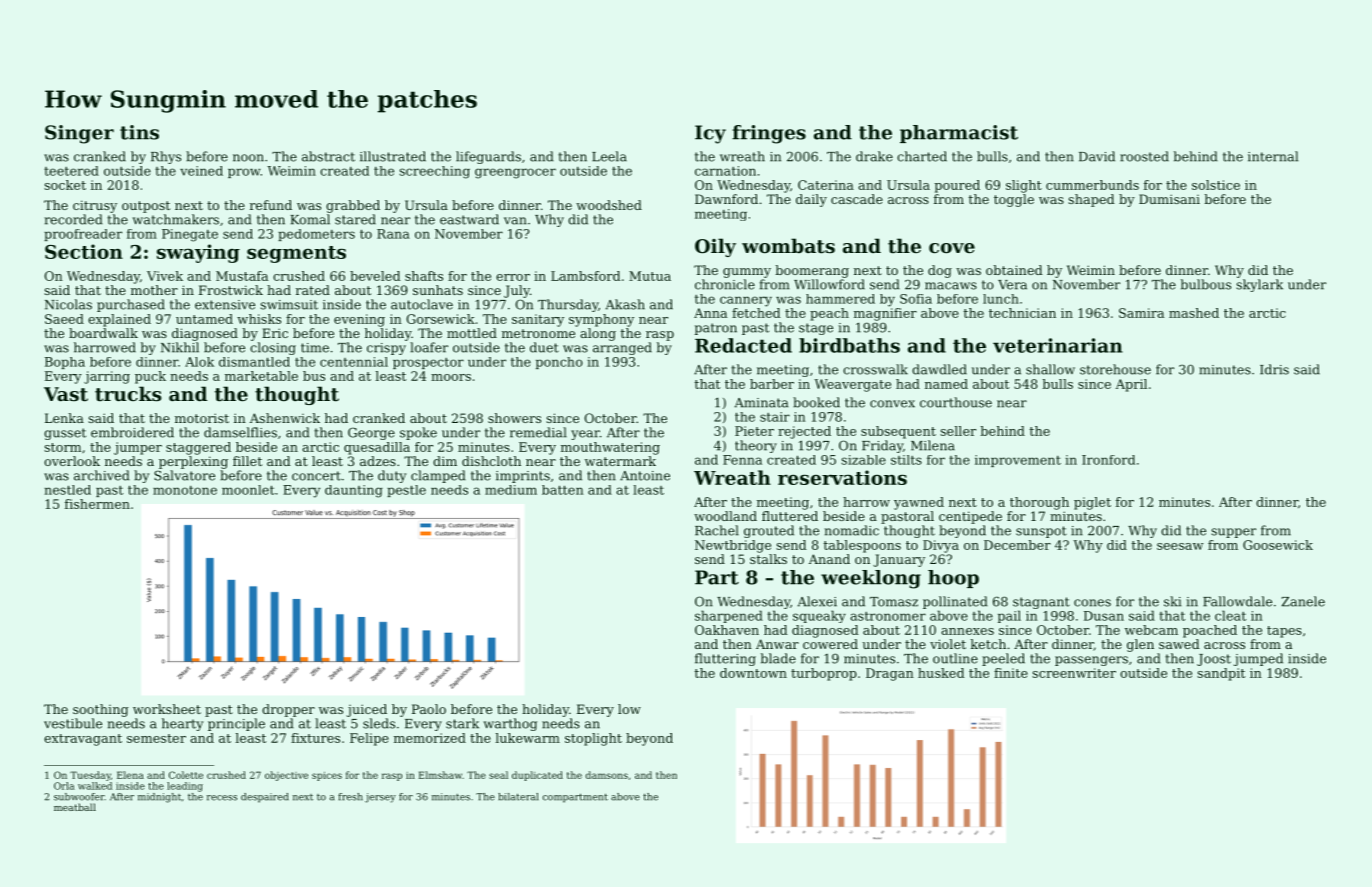 This screenshot has width=1372, height=887. I want to click on Frostwick, so click(231, 290).
